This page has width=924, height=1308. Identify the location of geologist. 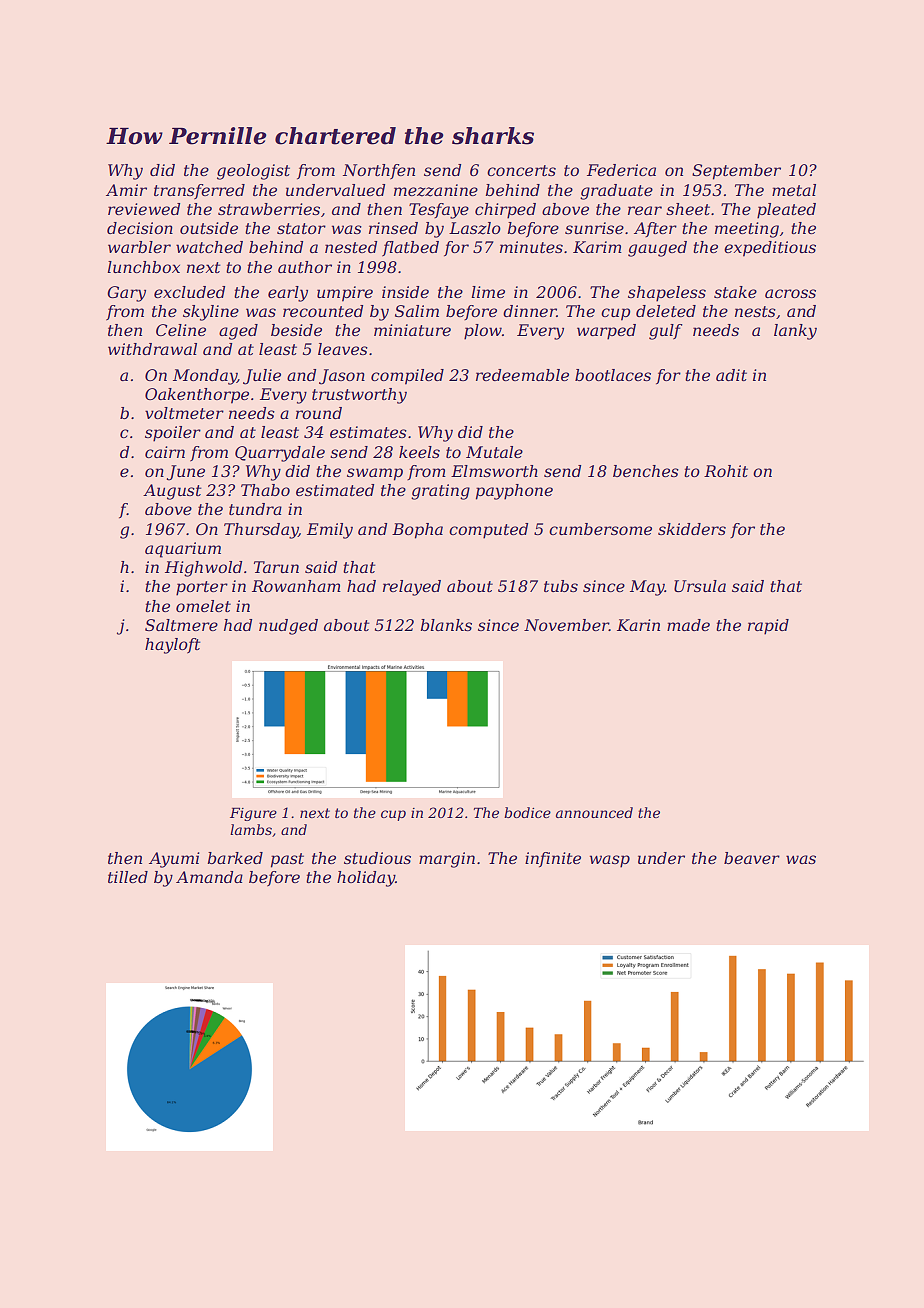
(253, 172).
